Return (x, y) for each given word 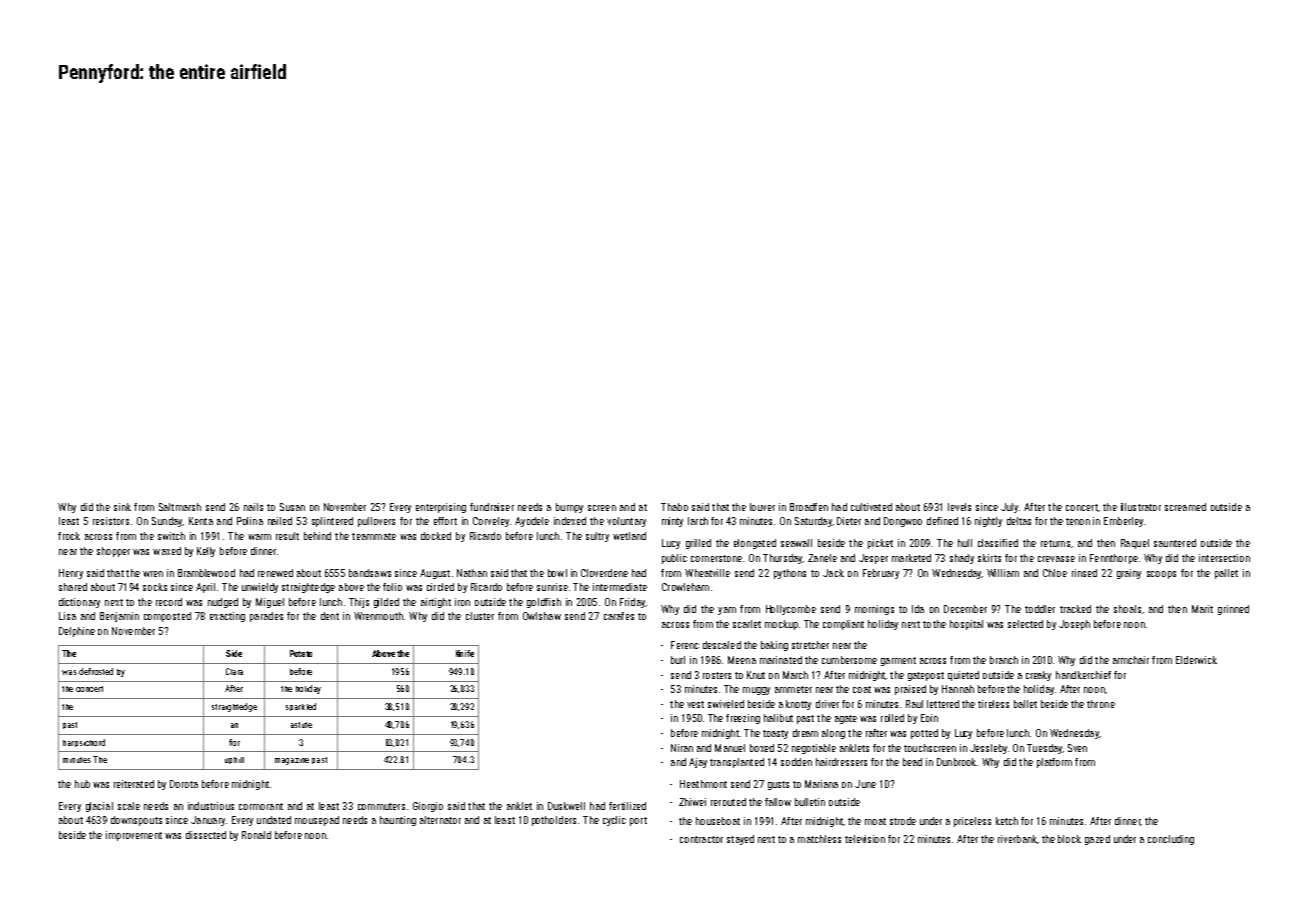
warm (259, 537)
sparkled (301, 707)
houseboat (718, 821)
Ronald (256, 835)
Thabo (674, 507)
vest (695, 704)
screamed (1185, 507)
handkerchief (1083, 675)
